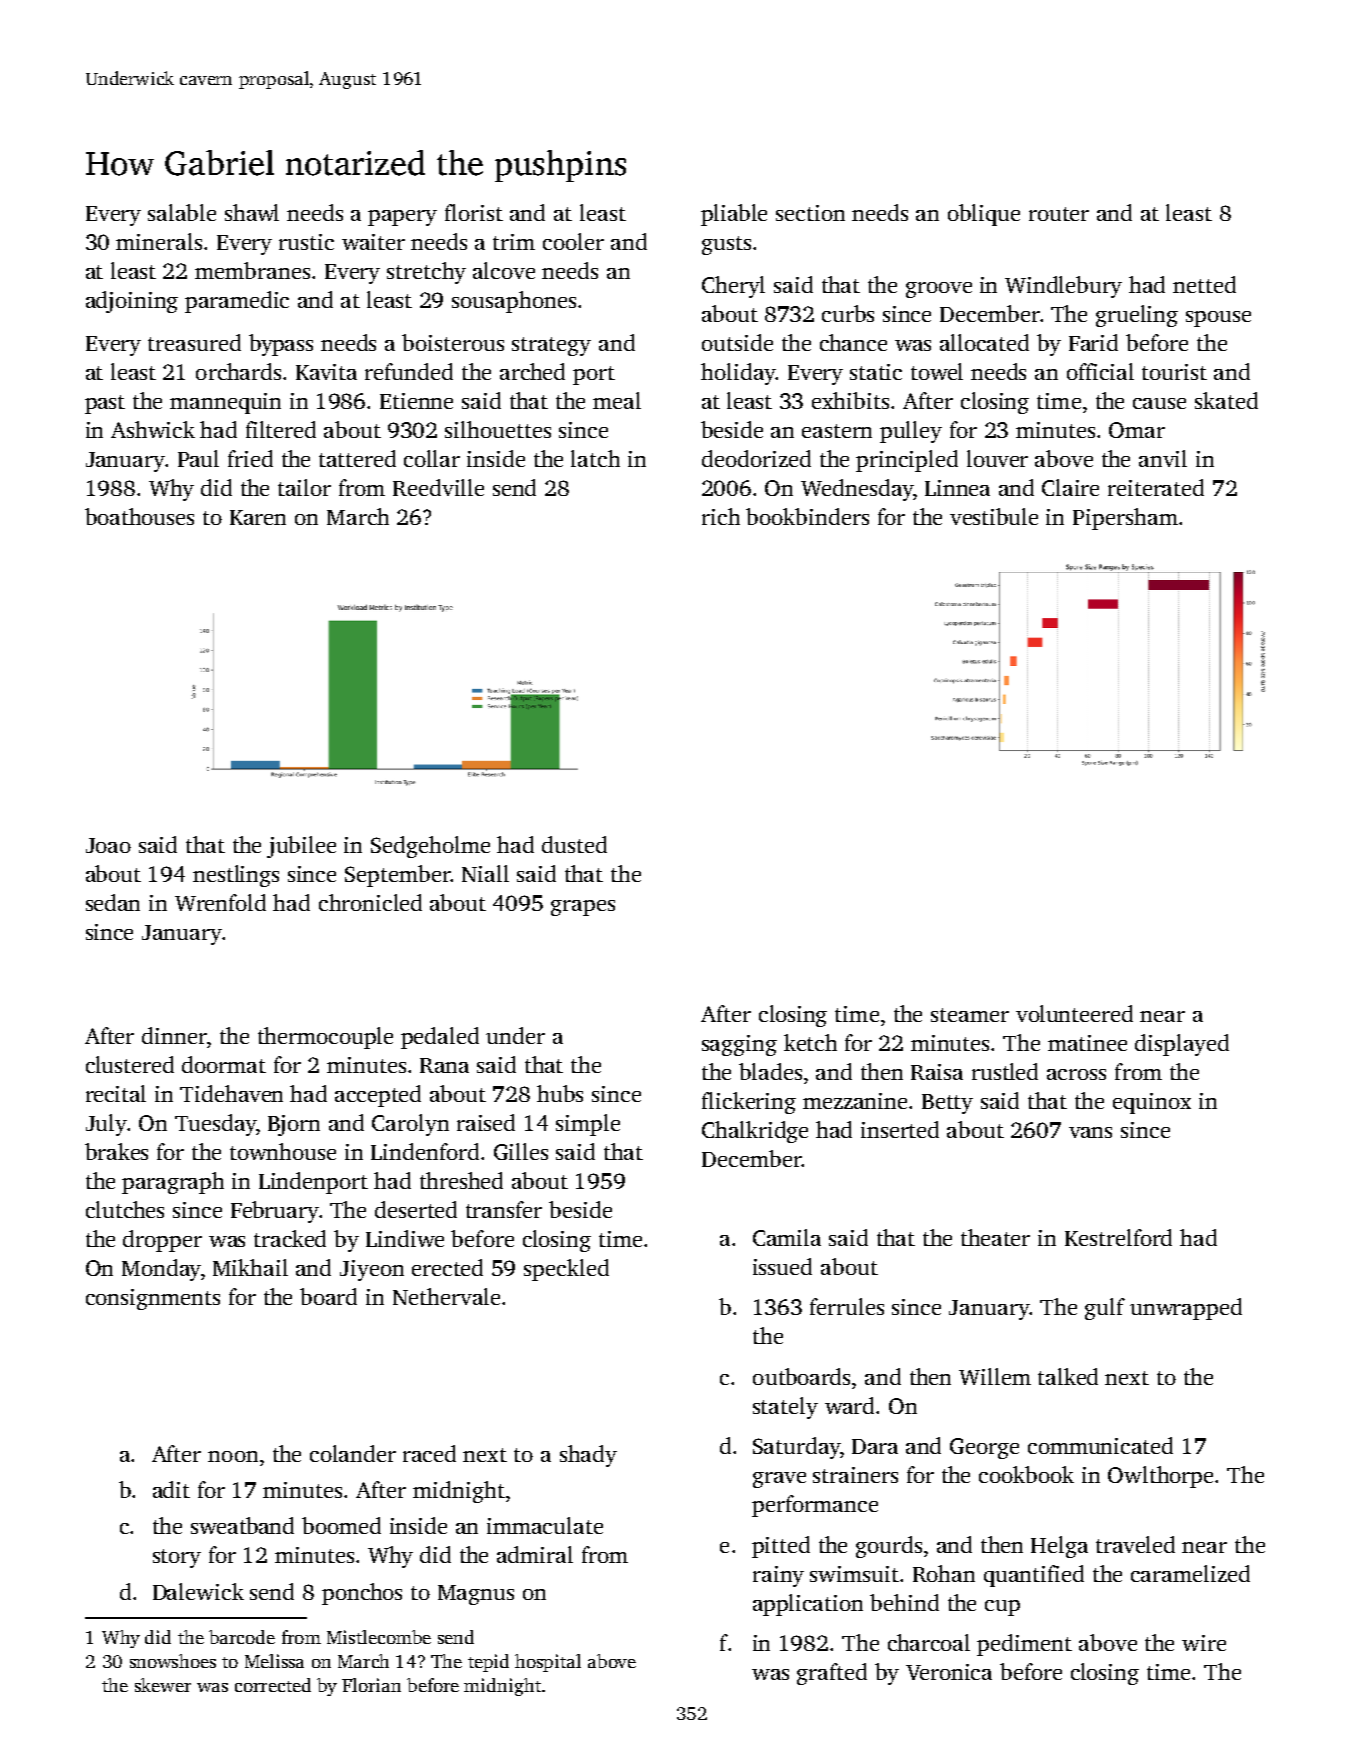 The width and height of the screenshot is (1352, 1749). What do you see at coordinates (573, 241) in the screenshot?
I see `cooler` at bounding box center [573, 241].
